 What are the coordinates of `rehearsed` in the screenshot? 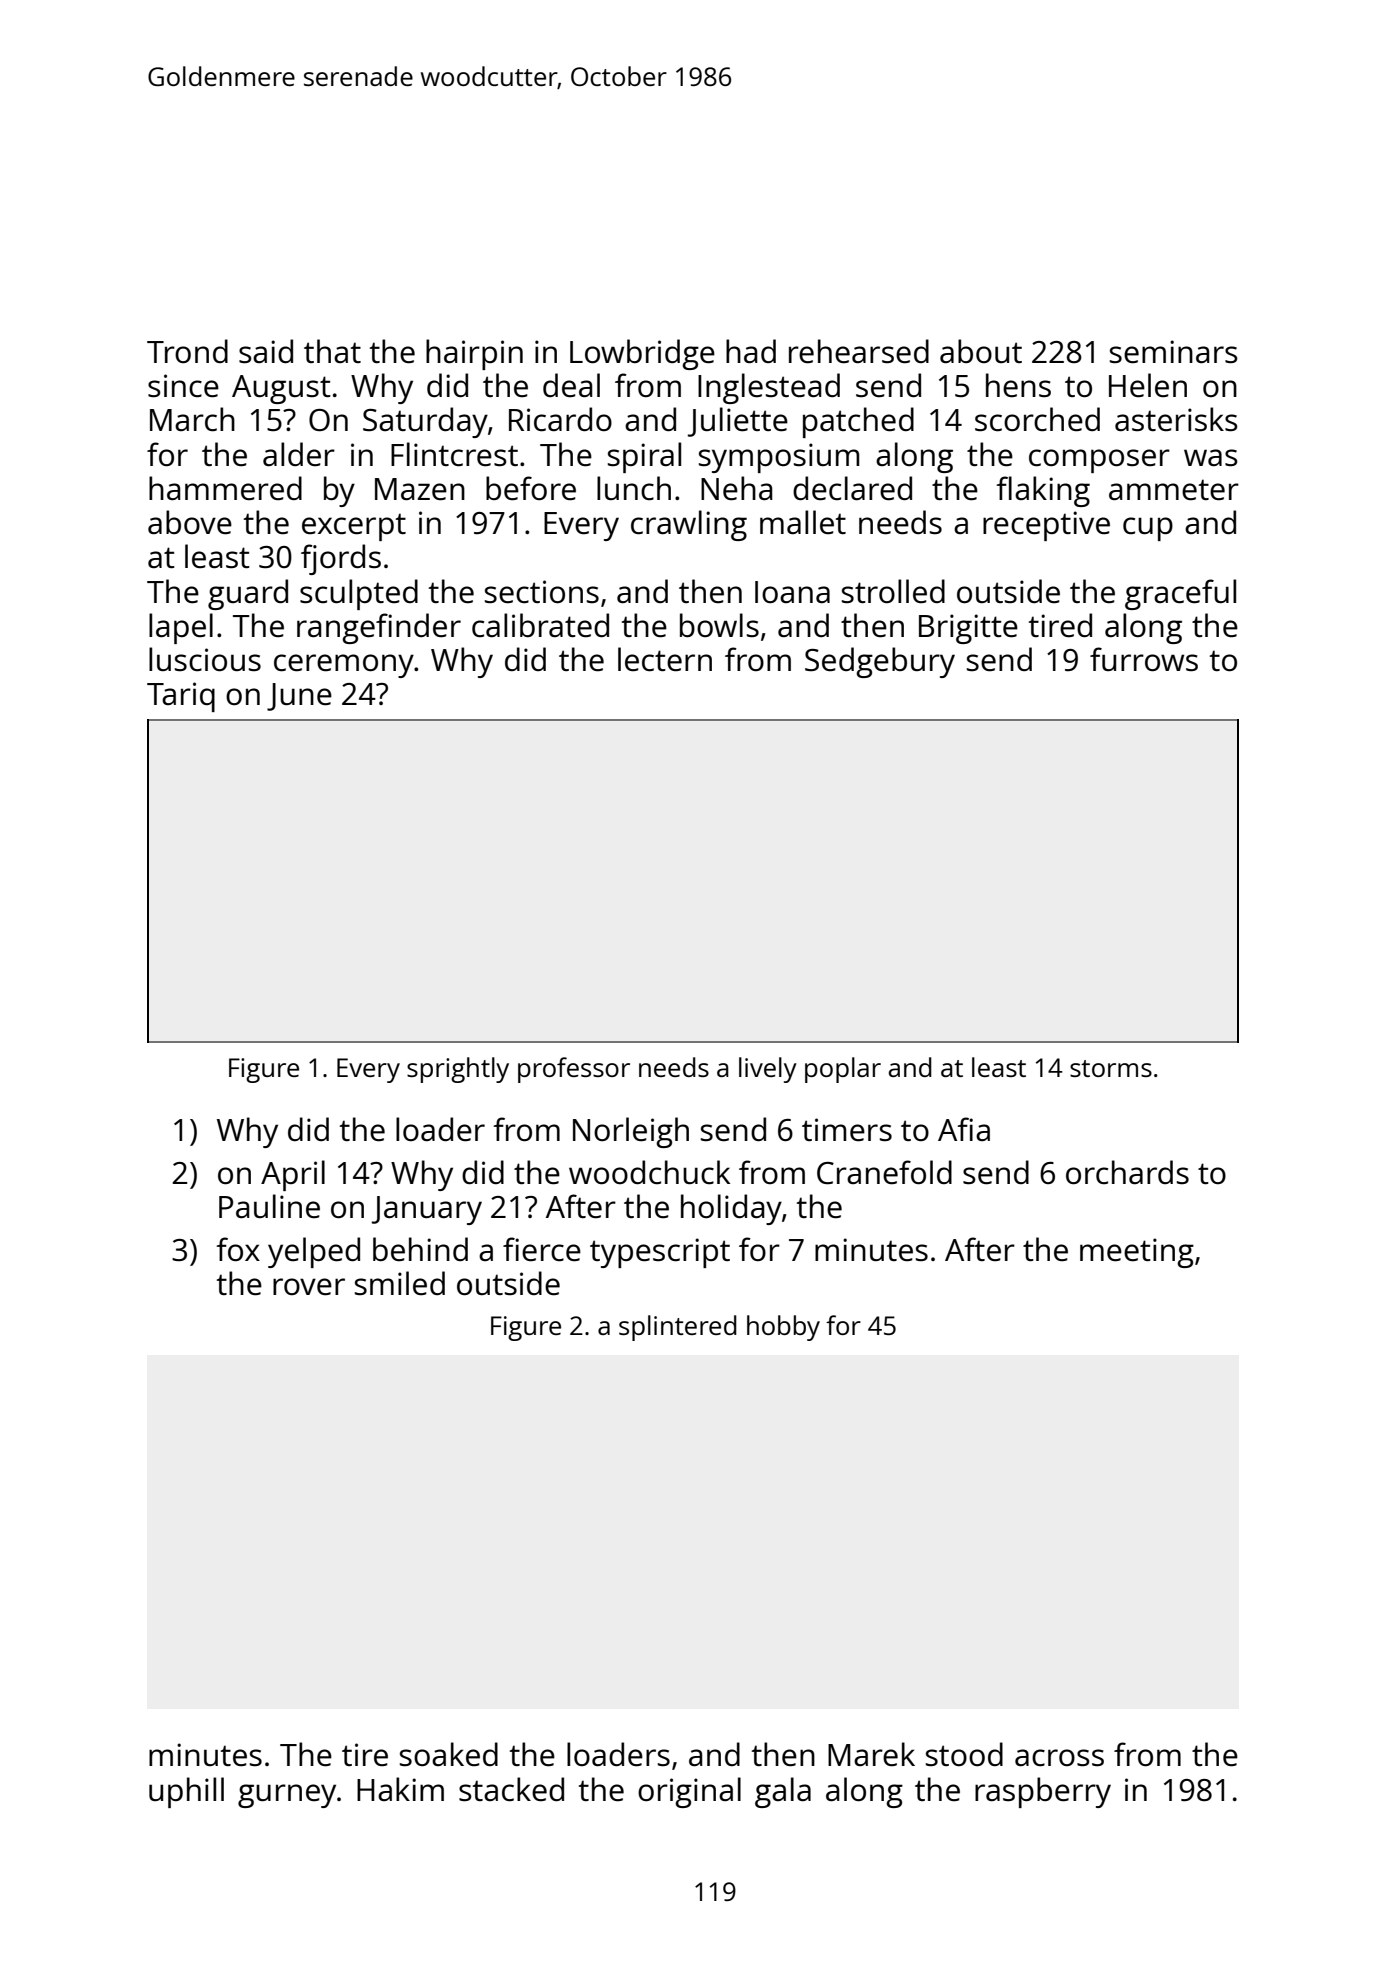 It's located at (859, 351).
